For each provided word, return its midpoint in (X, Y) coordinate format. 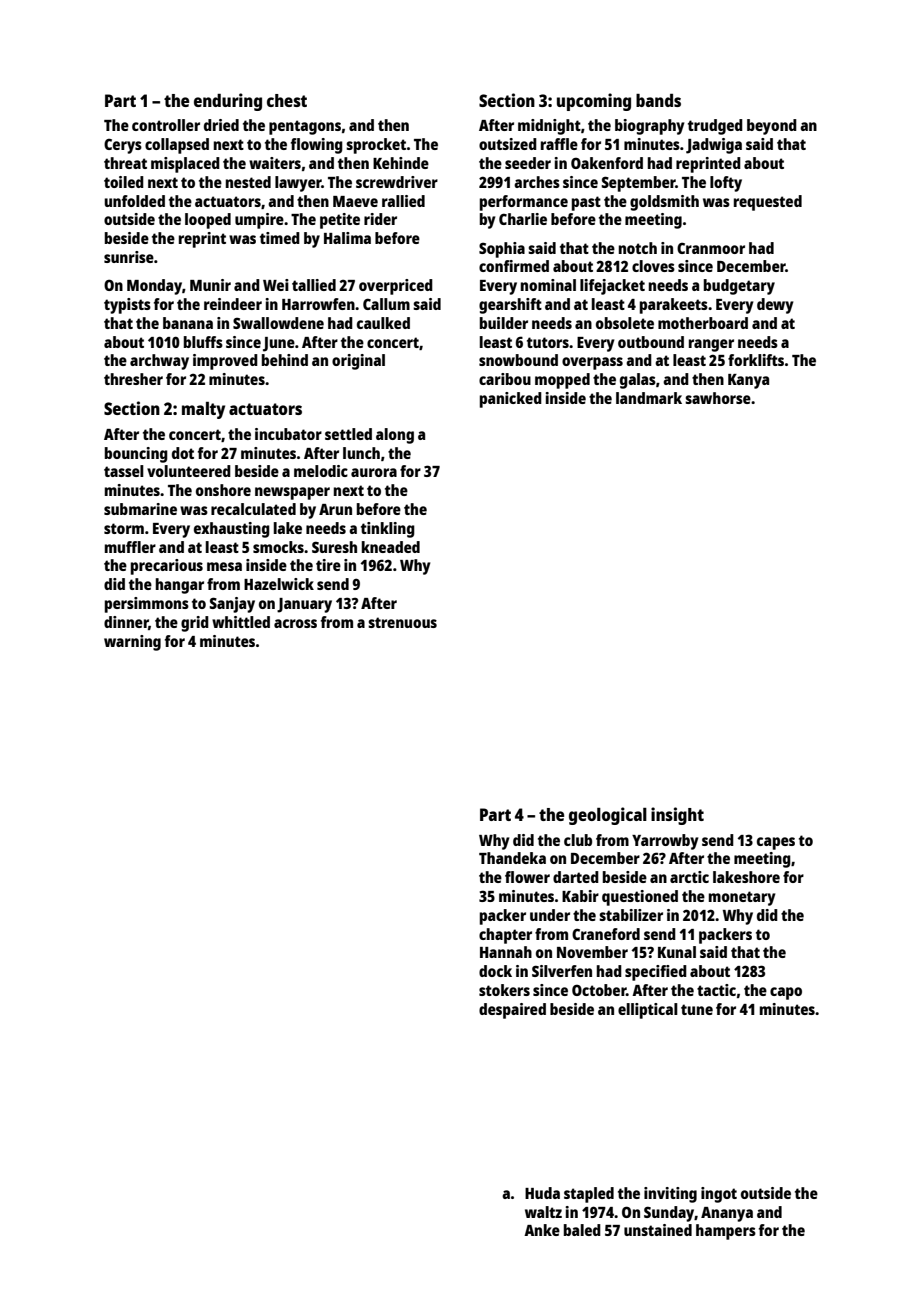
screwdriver (397, 182)
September (638, 184)
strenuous (402, 622)
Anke (542, 1230)
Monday (154, 287)
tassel (124, 471)
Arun (335, 509)
